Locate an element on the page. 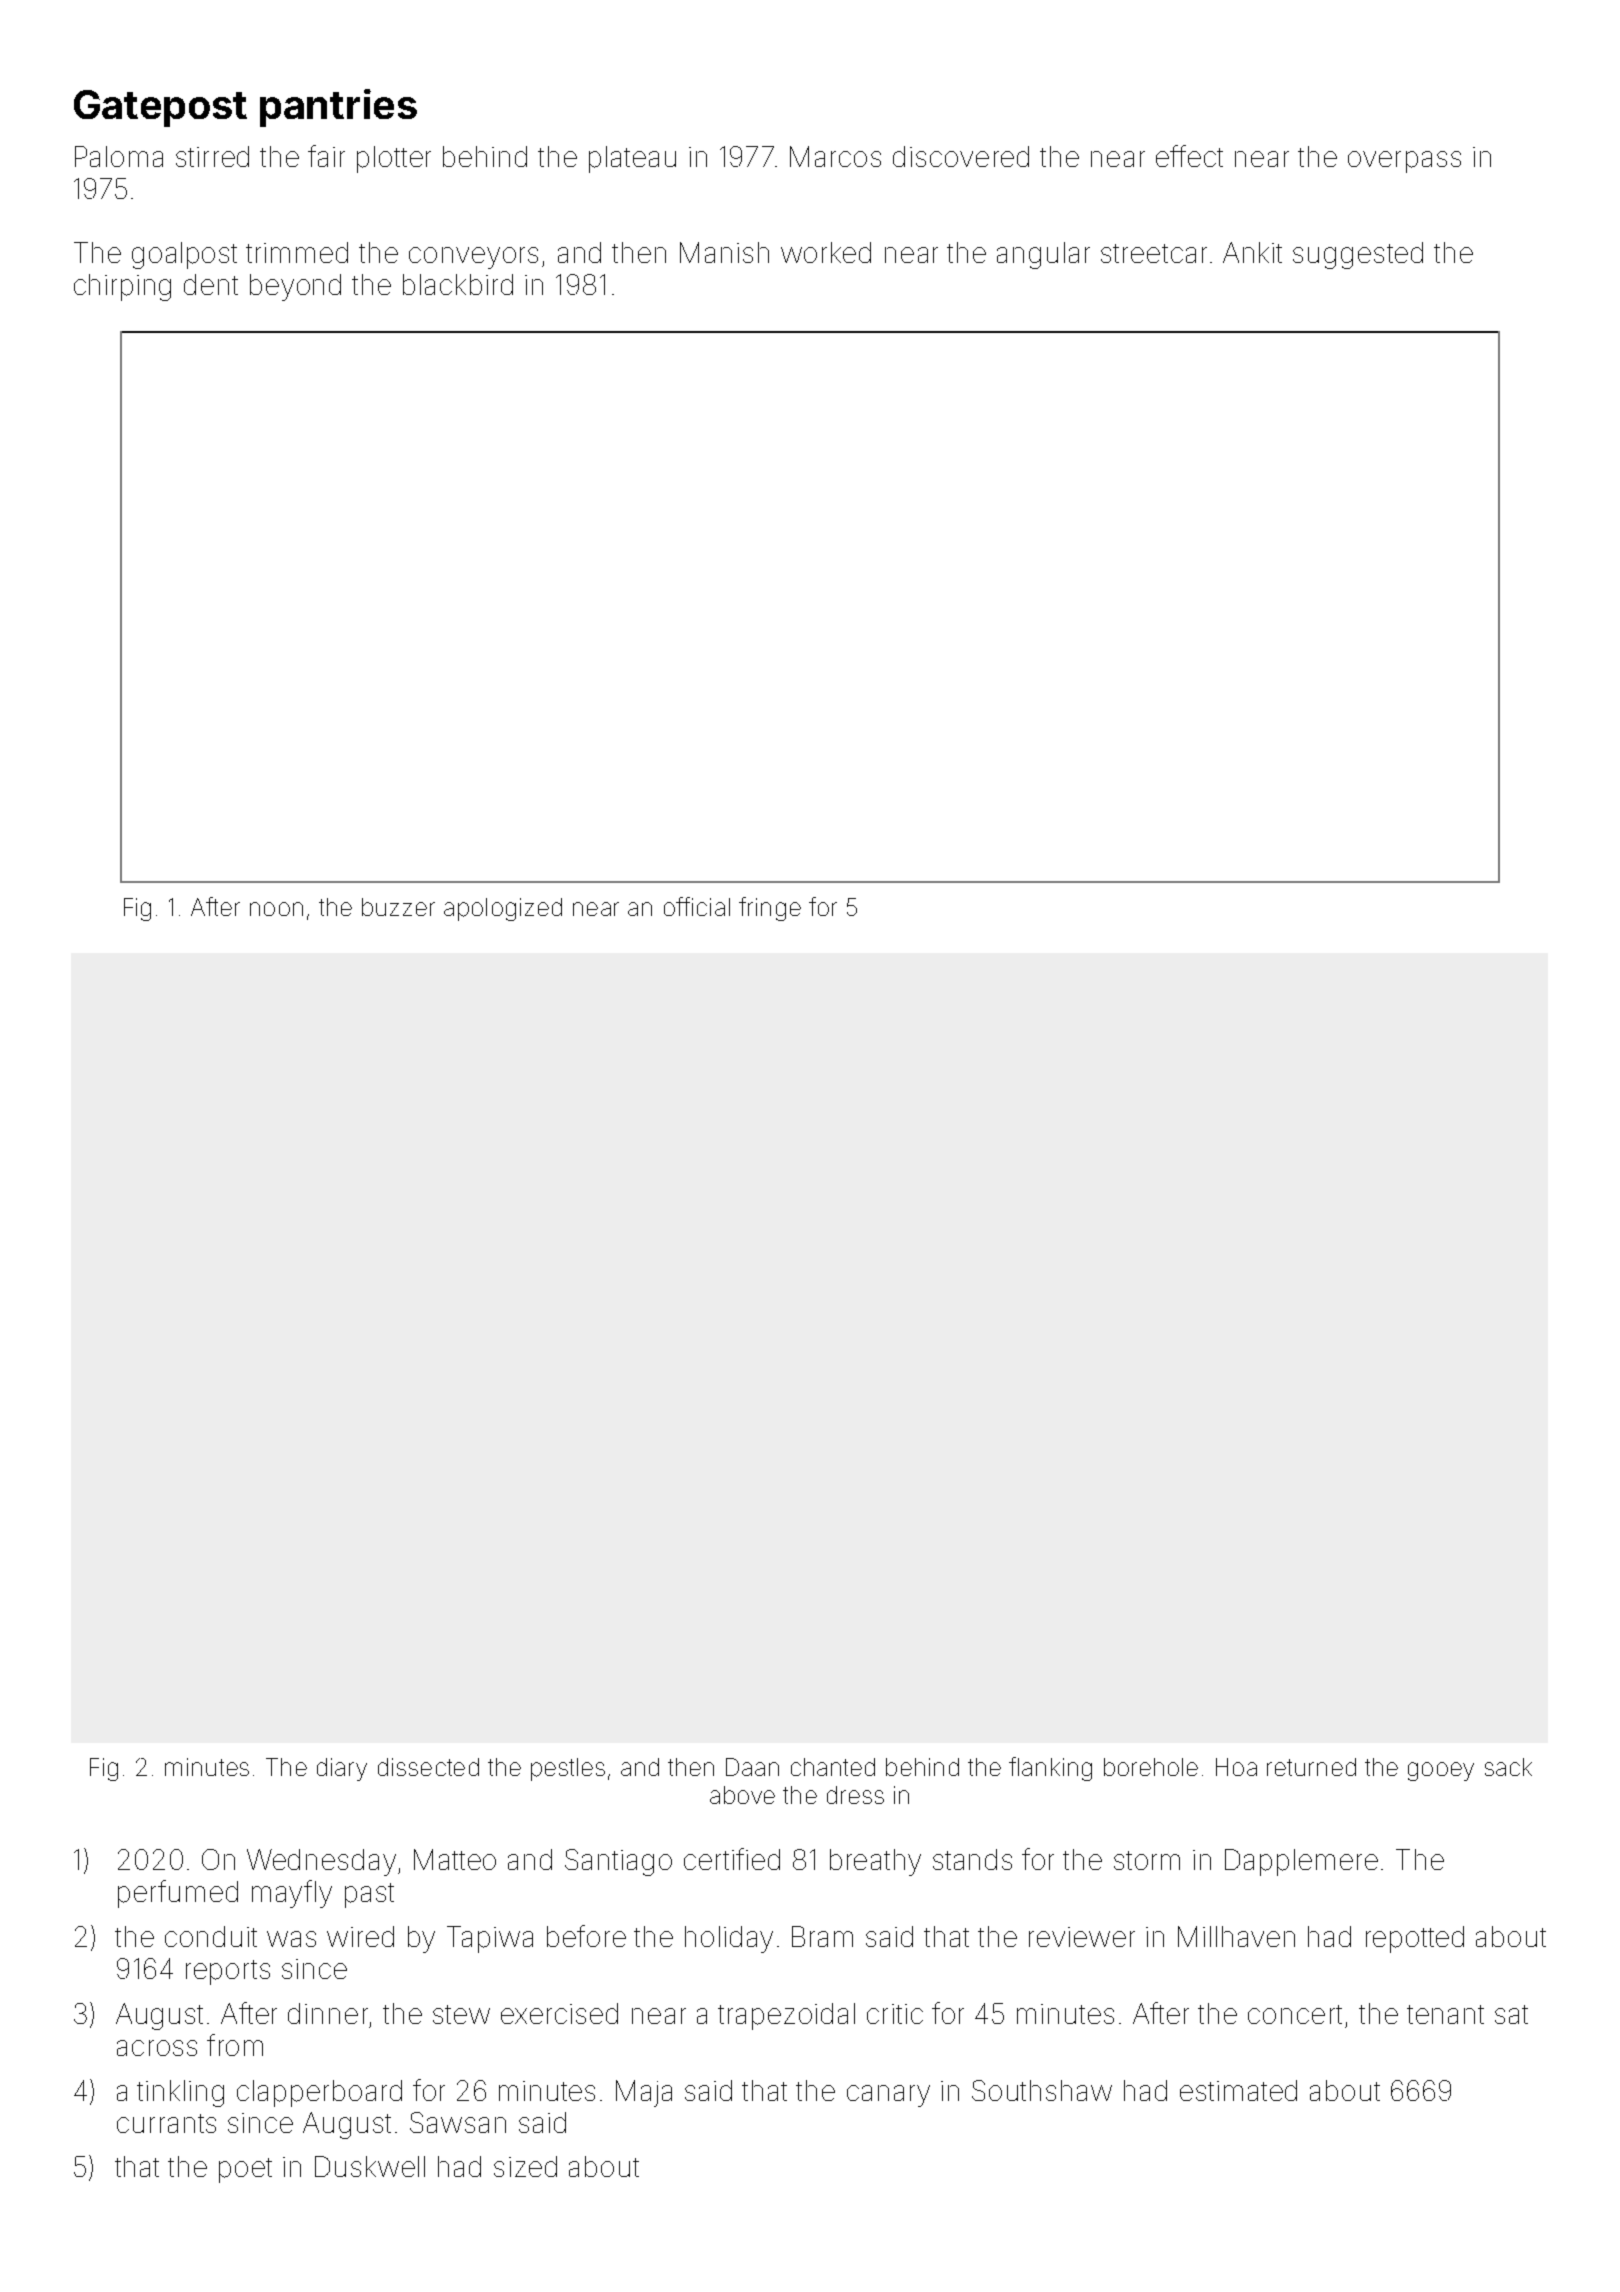 Image resolution: width=1620 pixels, height=2292 pixels. diary is located at coordinates (342, 1769).
